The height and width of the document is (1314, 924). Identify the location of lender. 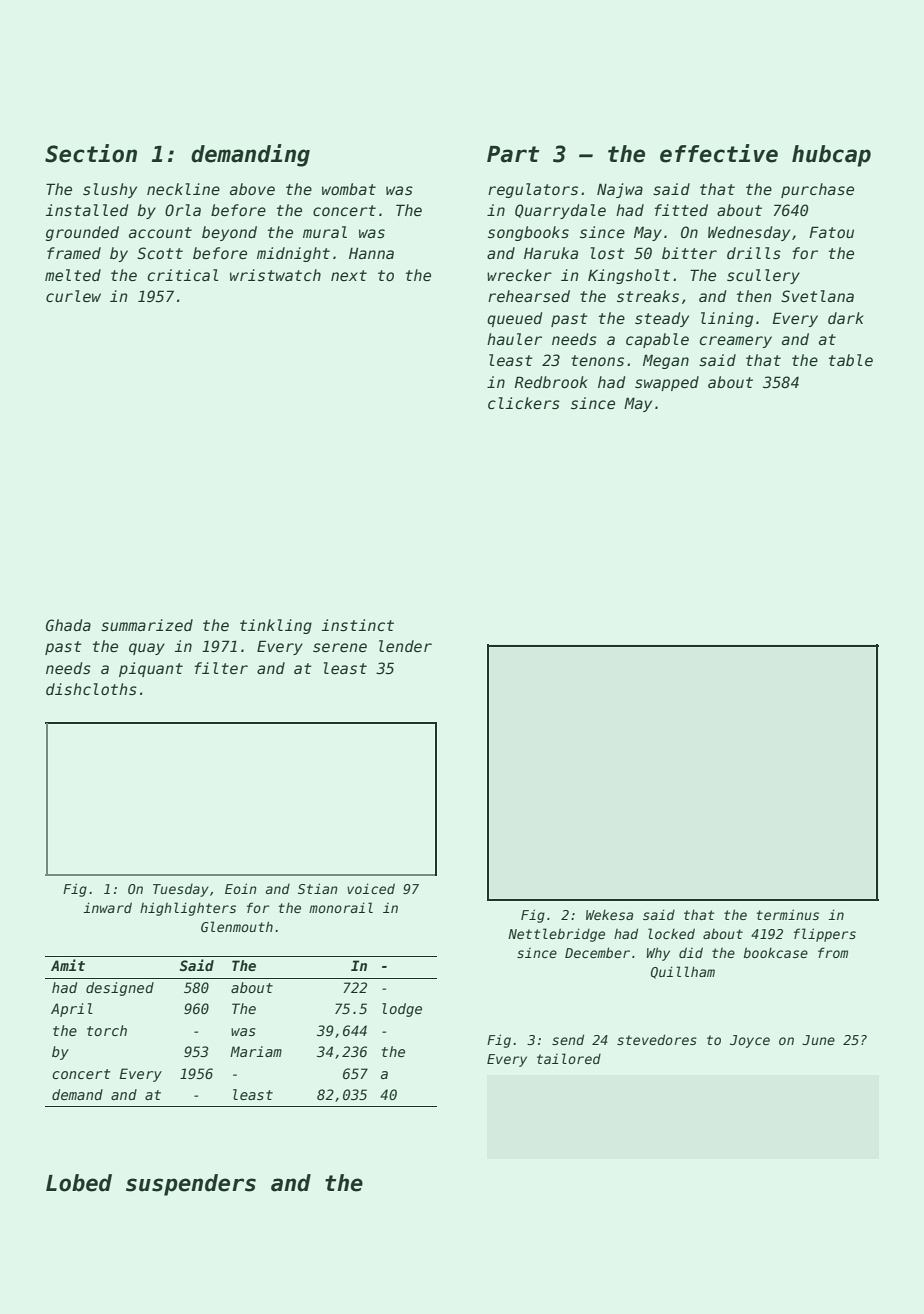
(405, 646).
